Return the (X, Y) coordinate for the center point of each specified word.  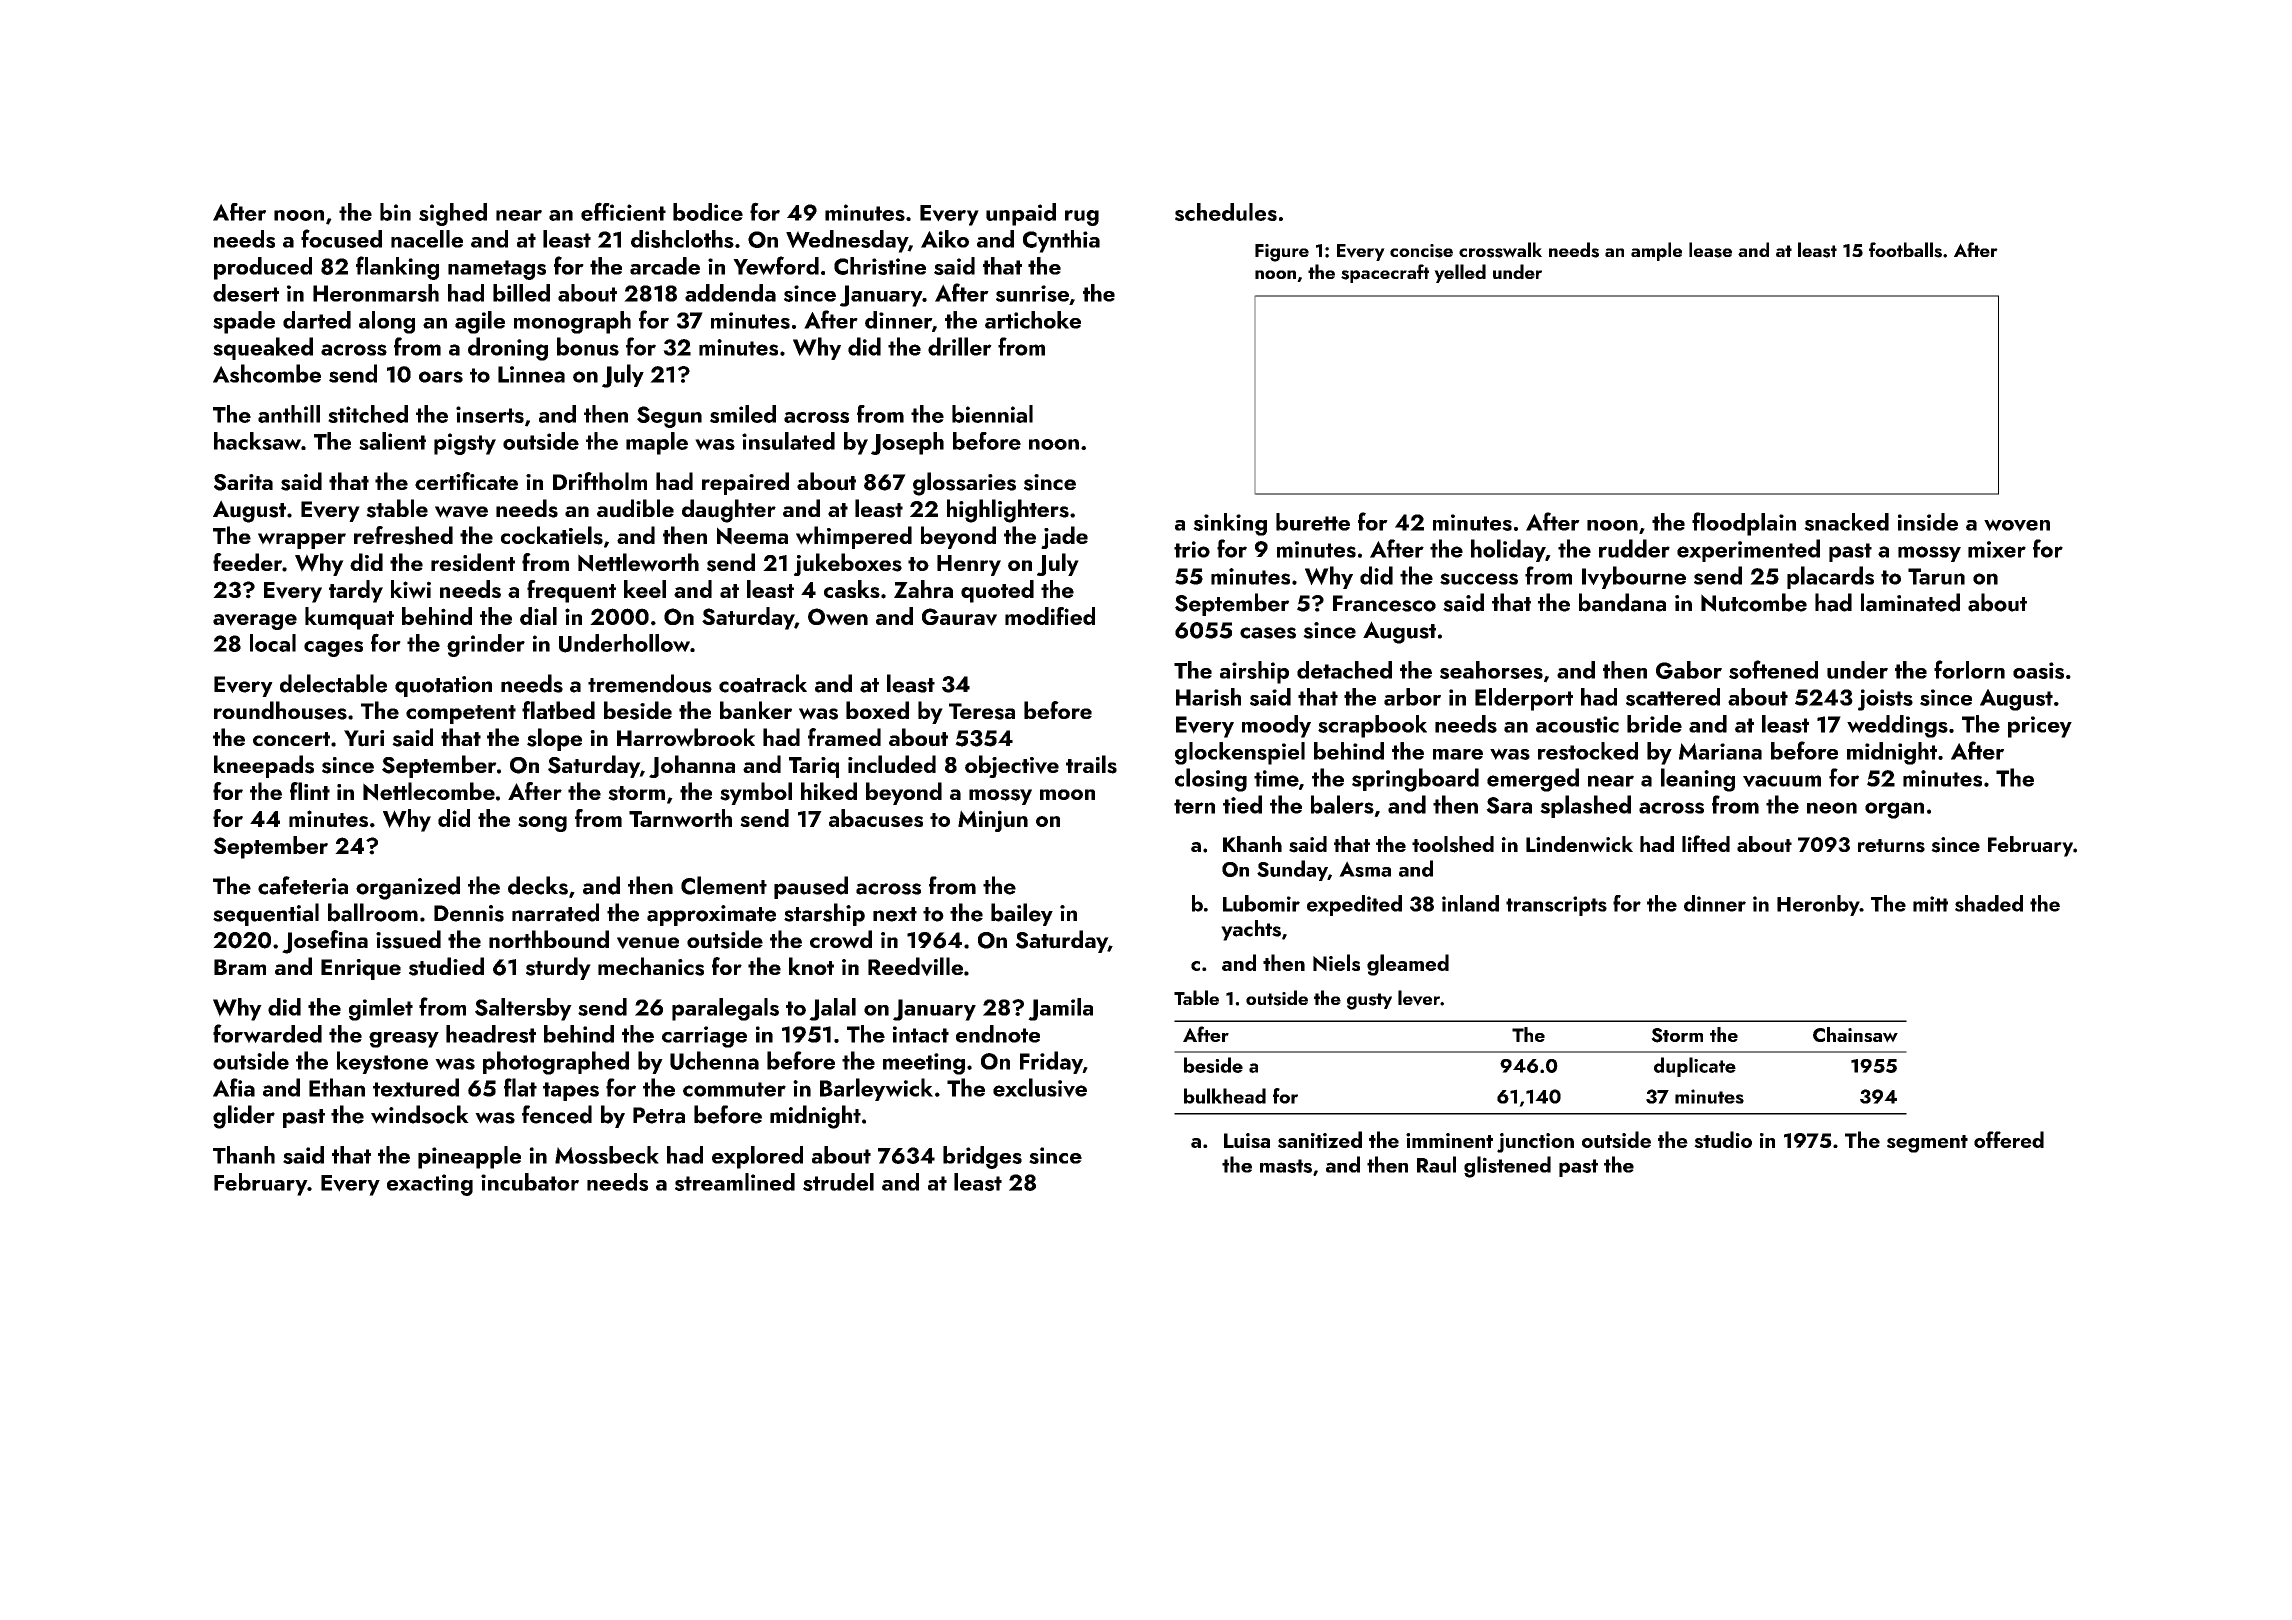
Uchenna (714, 1060)
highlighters (1008, 511)
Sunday (1292, 870)
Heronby (1818, 905)
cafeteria (303, 885)
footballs (1905, 250)
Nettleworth (638, 562)
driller (960, 346)
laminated (1910, 602)
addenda (730, 293)
